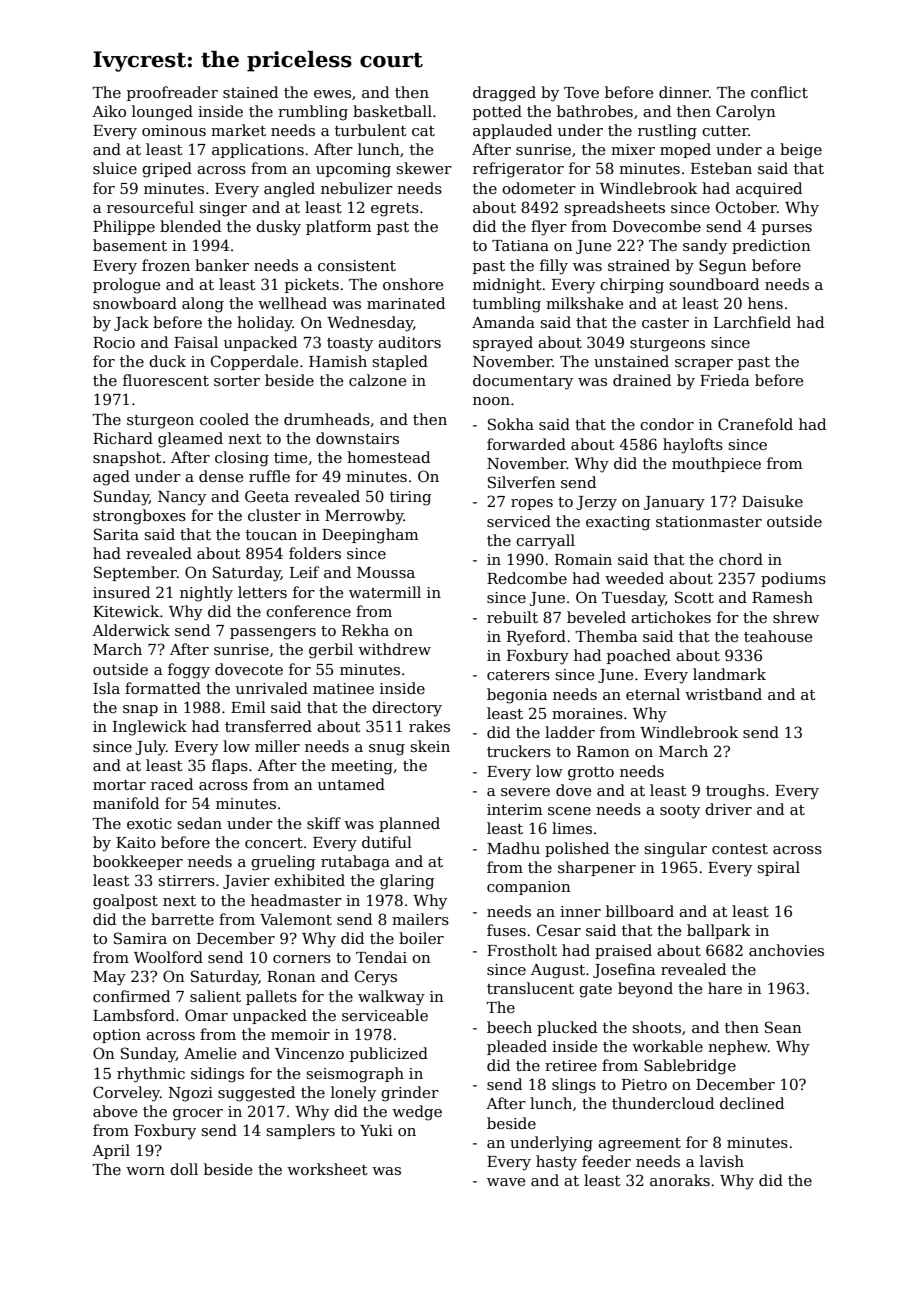 This screenshot has height=1308, width=924. Describe the element at coordinates (126, 803) in the screenshot. I see `manifold` at that location.
